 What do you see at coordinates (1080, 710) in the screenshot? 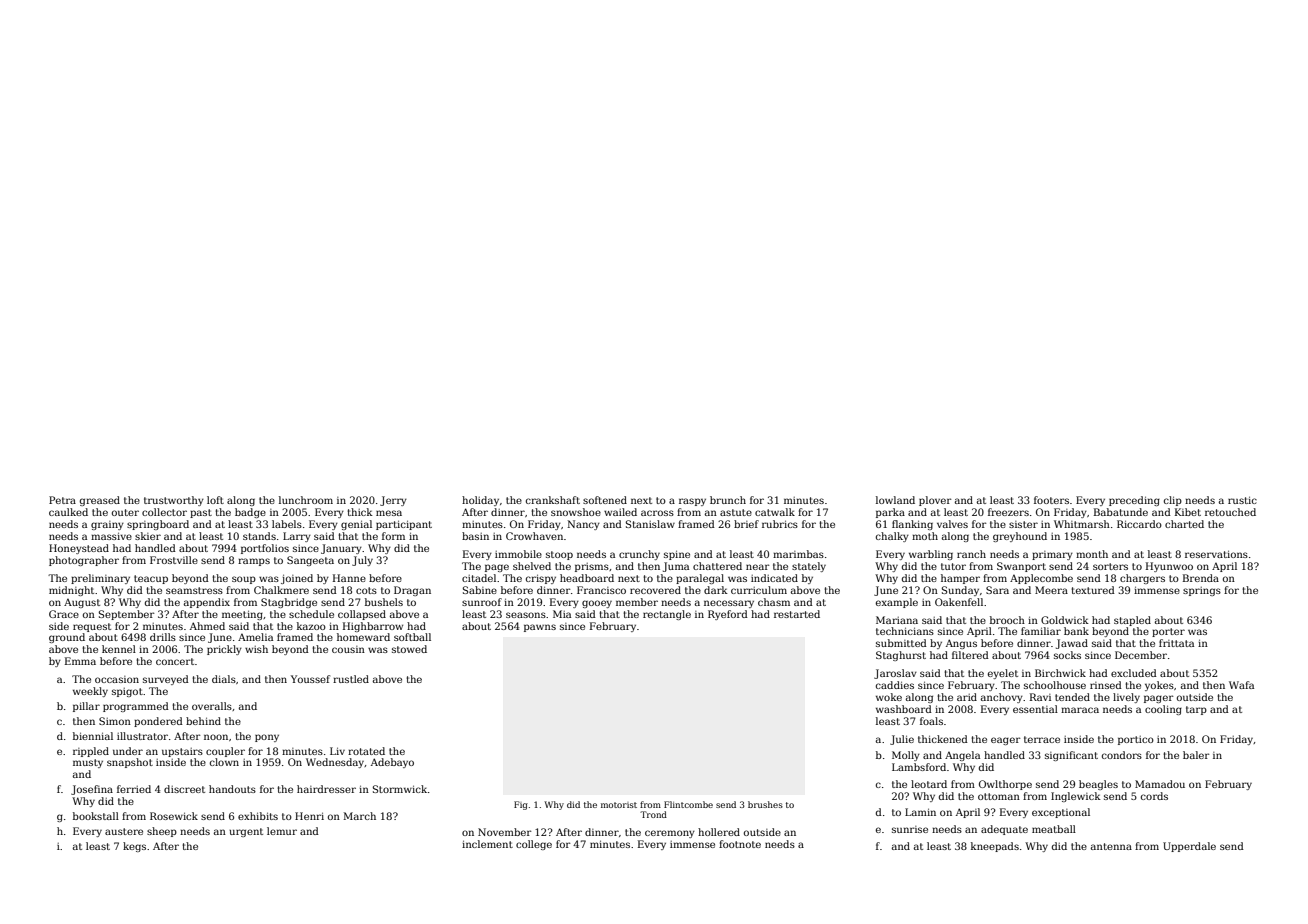
I see `maraca` at bounding box center [1080, 710].
